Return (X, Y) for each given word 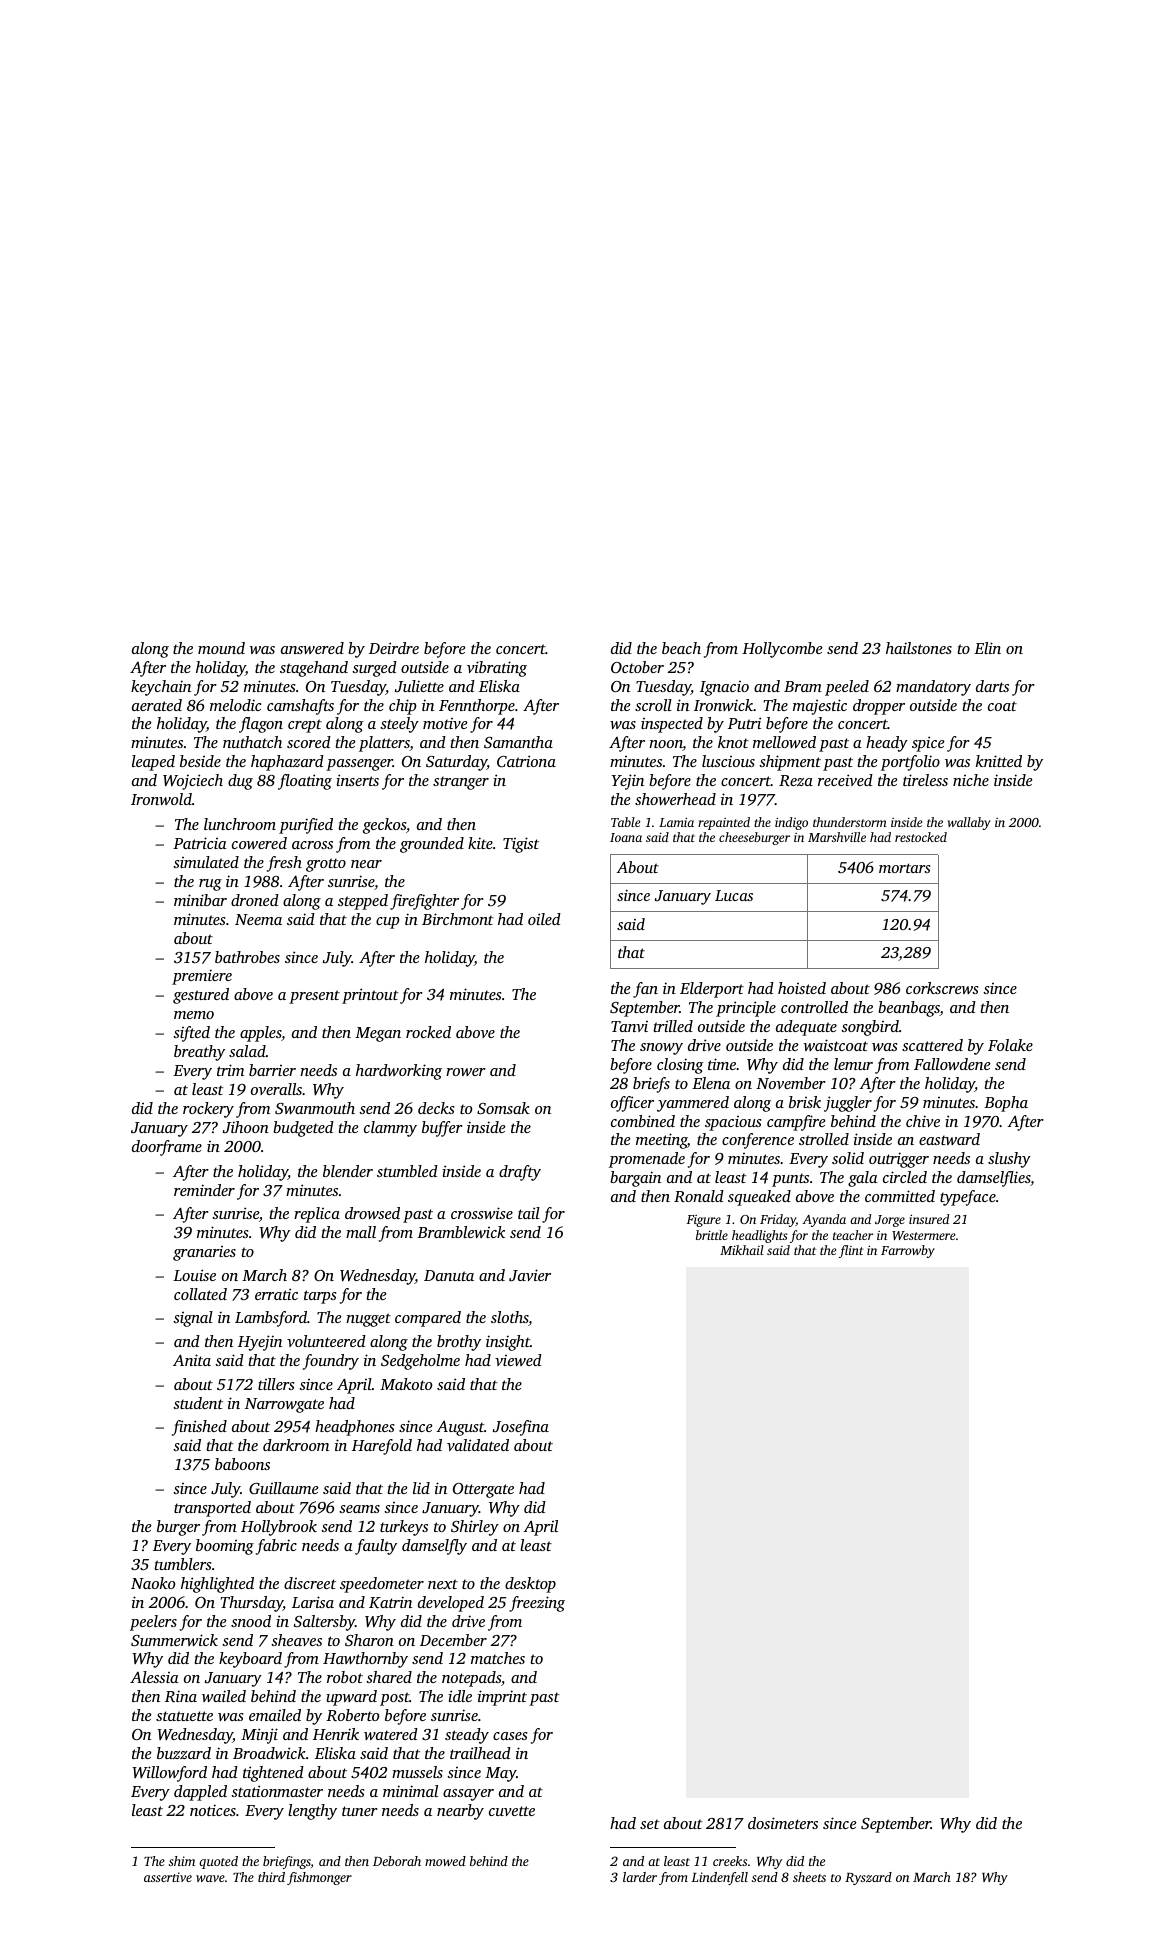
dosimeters (783, 1823)
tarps (320, 1297)
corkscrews (942, 988)
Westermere (923, 1235)
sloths (510, 1318)
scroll (653, 705)
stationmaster (277, 1791)
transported (212, 1509)
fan (645, 990)
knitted (999, 761)
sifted (191, 1034)
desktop (530, 1585)
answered (312, 648)
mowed (445, 1861)
